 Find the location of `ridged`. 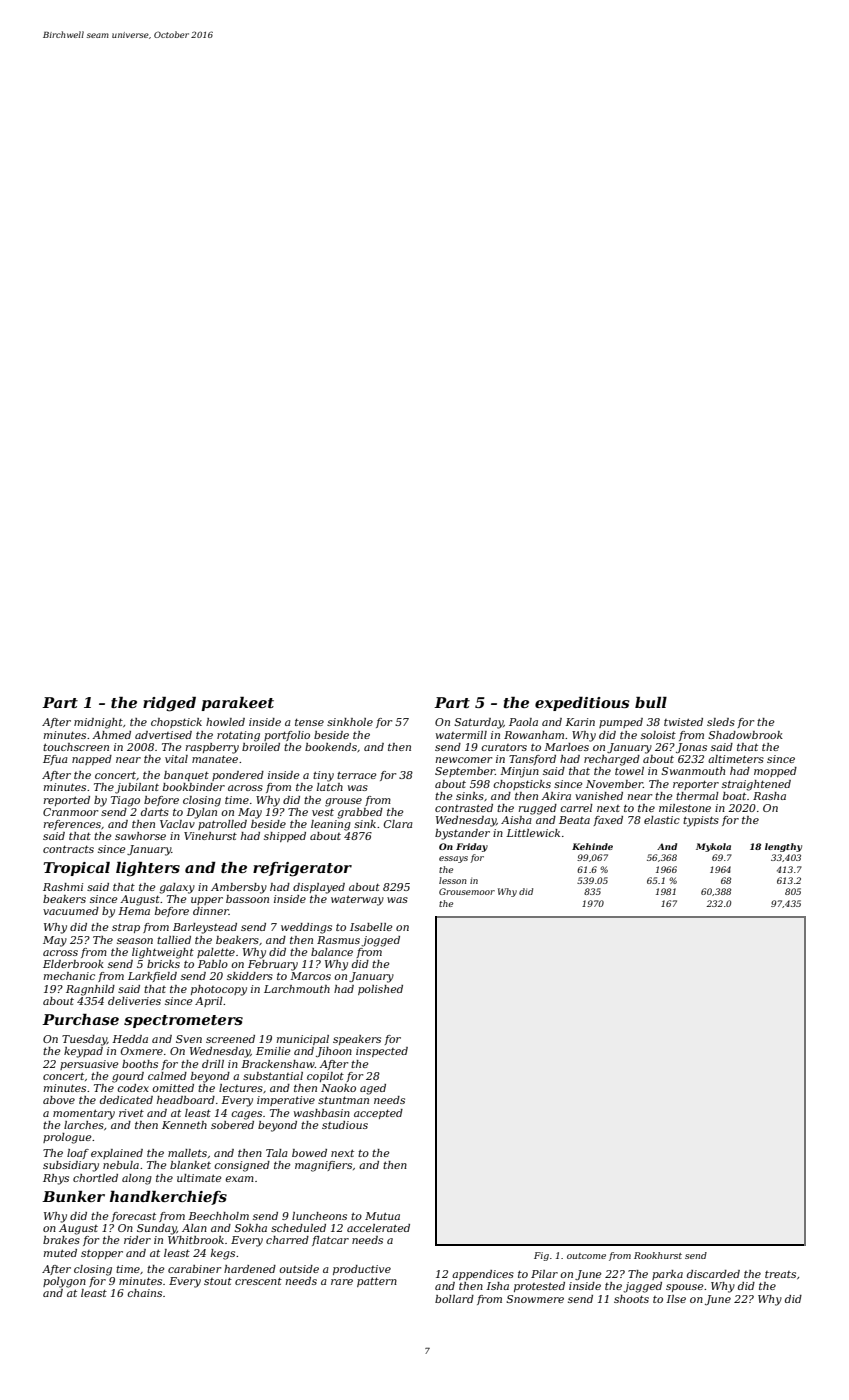

ridged is located at coordinates (169, 704).
